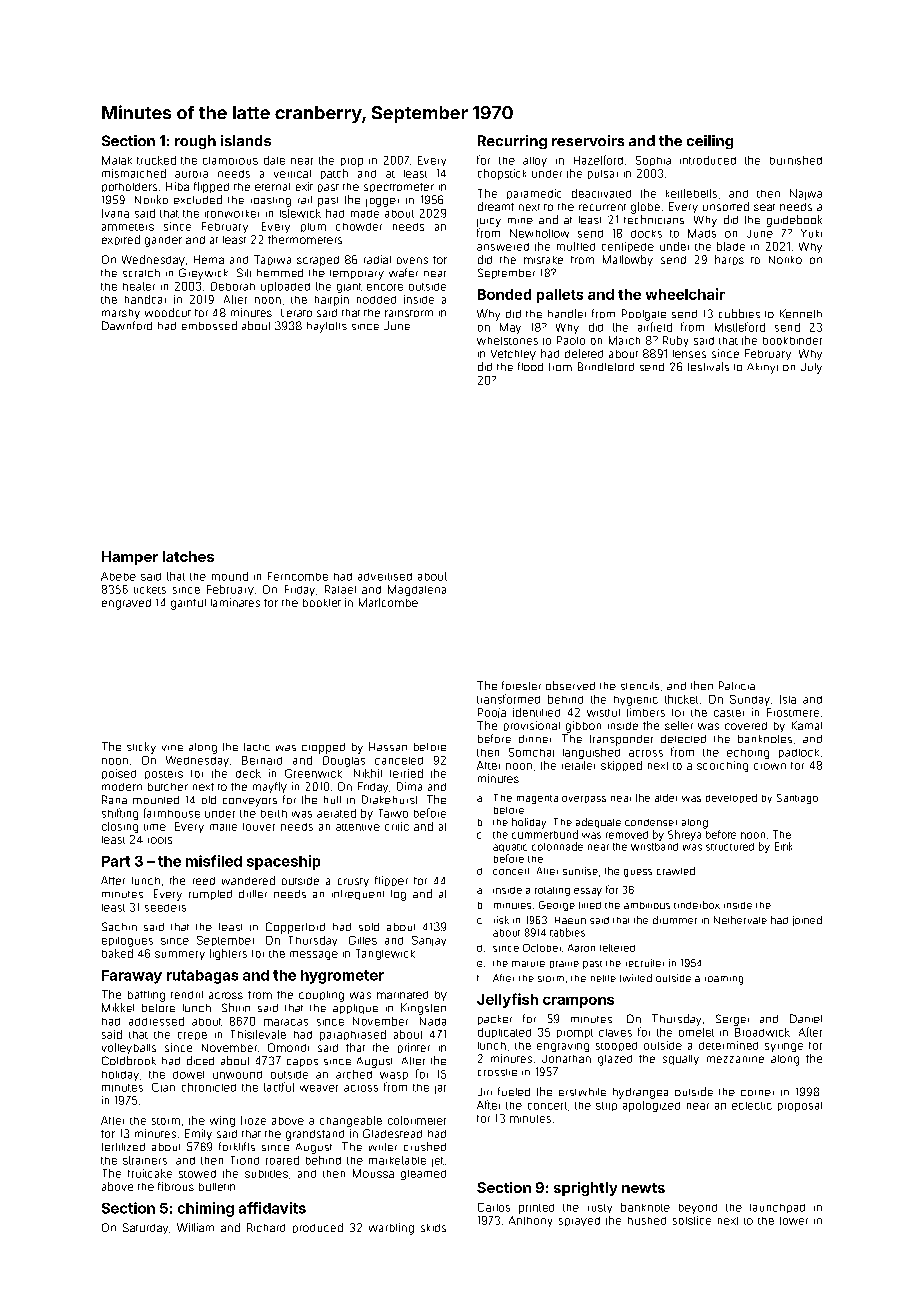 The width and height of the screenshot is (924, 1308). Describe the element at coordinates (433, 1228) in the screenshot. I see `skids` at that location.
